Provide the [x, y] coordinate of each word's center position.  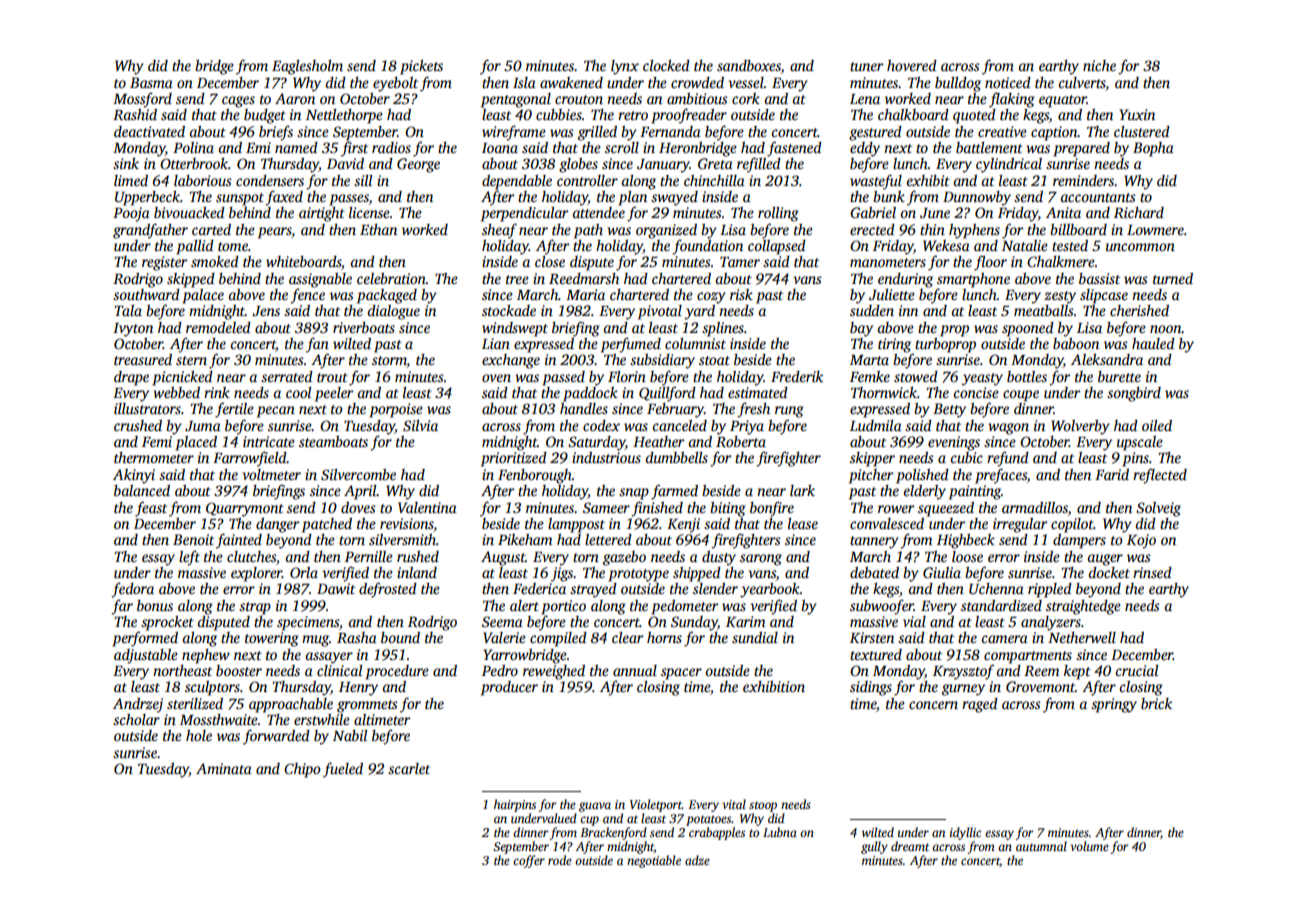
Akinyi [134, 476]
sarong [761, 560]
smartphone [973, 280]
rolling [778, 214]
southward [146, 294]
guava [595, 807]
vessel [746, 82]
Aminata [224, 768]
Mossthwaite [219, 719]
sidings [871, 688]
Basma [151, 82]
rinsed [1152, 572]
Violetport [656, 805]
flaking [1012, 100]
